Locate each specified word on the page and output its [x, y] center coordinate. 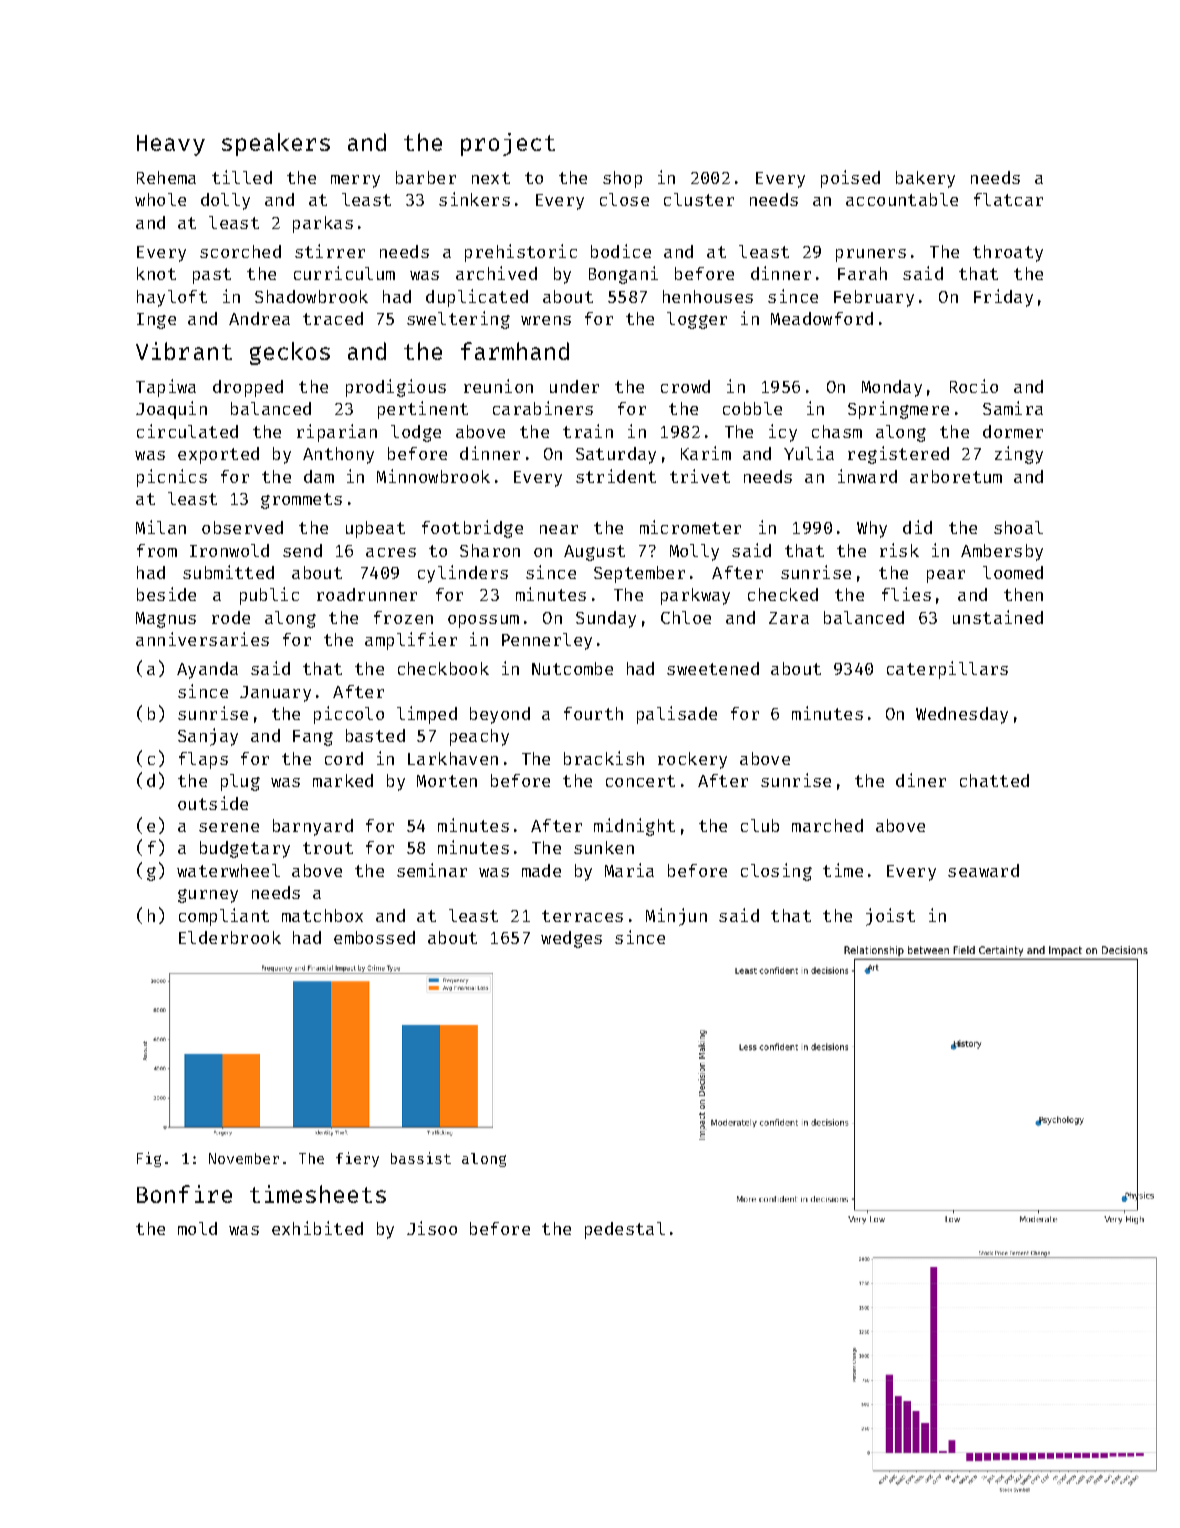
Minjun [676, 917]
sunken [604, 847]
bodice [621, 251]
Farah [862, 273]
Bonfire [184, 1194]
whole [160, 199]
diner [921, 780]
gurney [208, 896]
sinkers [474, 199]
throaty [1008, 253]
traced [333, 318]
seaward [983, 870]
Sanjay [208, 737]
